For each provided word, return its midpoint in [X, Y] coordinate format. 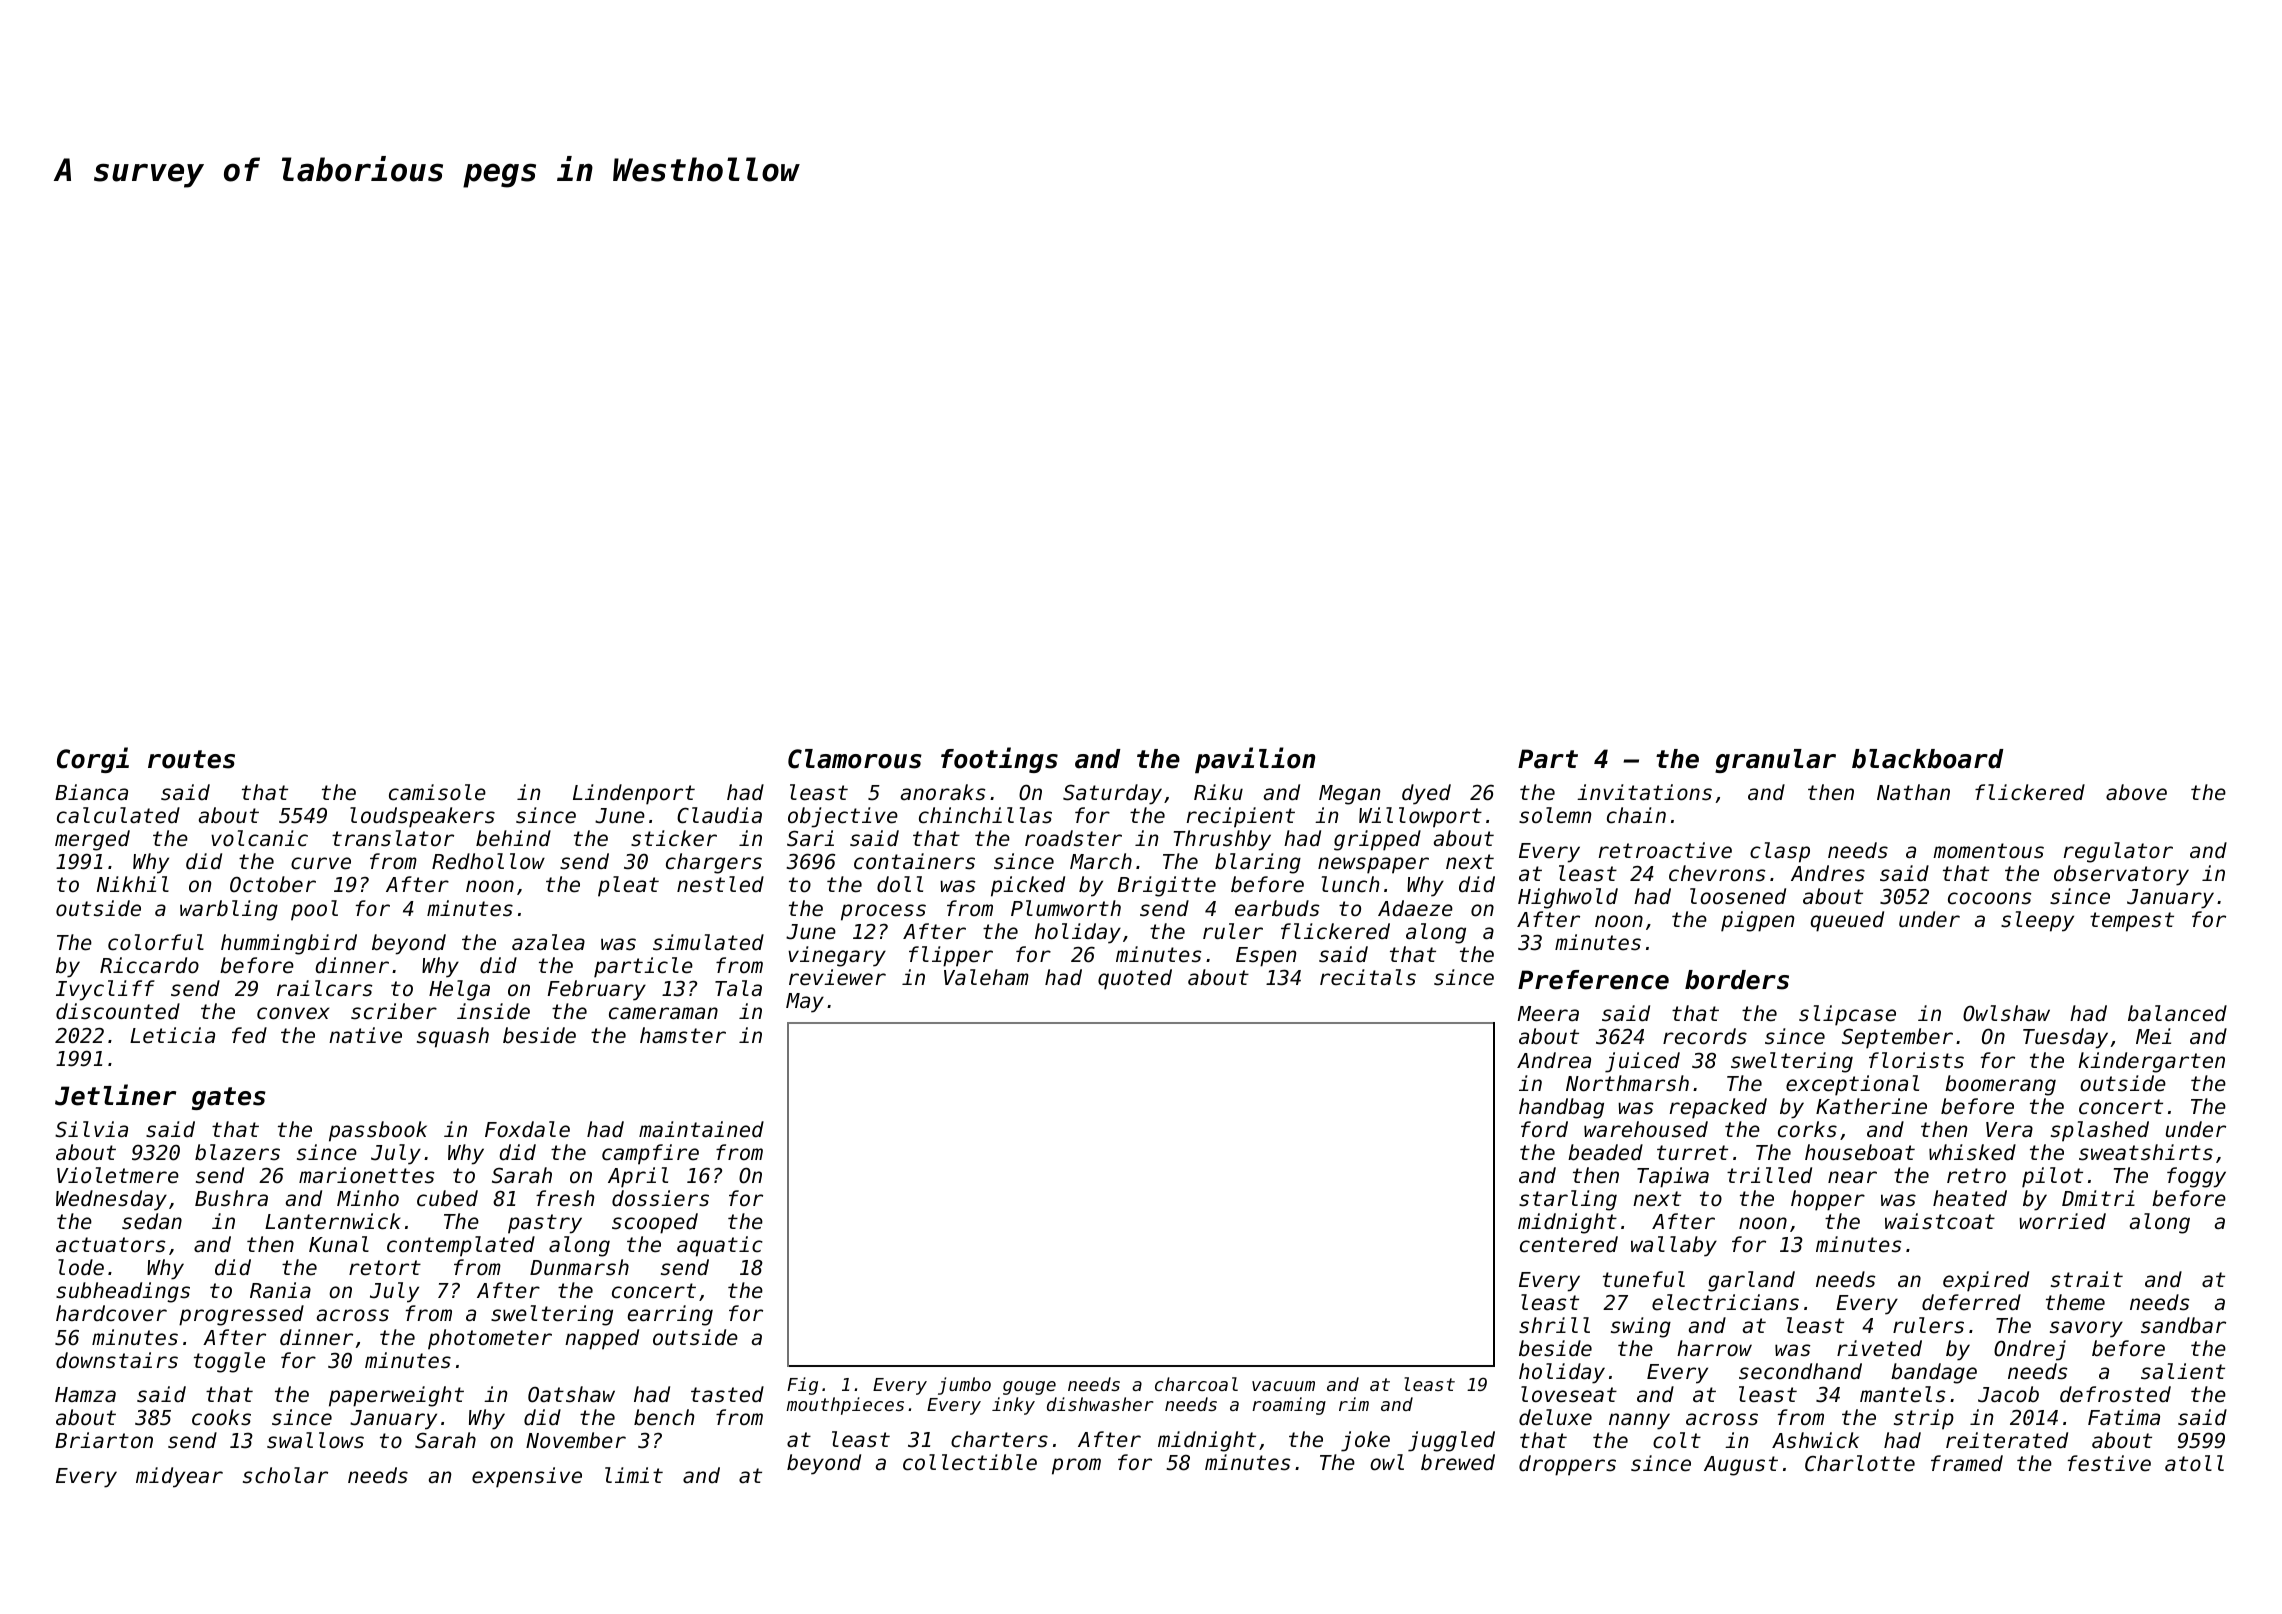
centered [1569, 1244]
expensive [527, 1477]
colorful [156, 942]
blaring [1258, 863]
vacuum [1283, 1386]
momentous [1988, 851]
